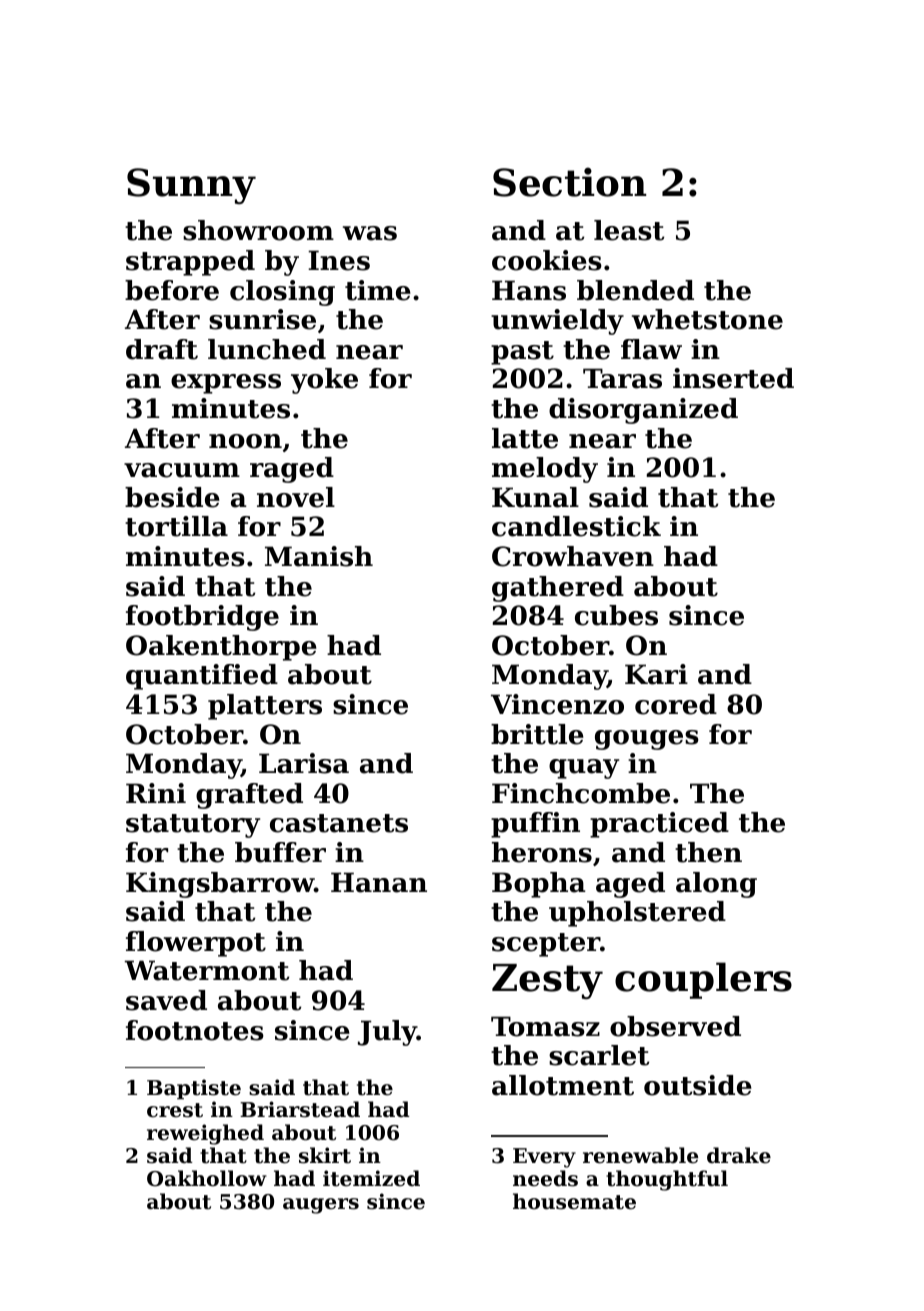 Image resolution: width=924 pixels, height=1311 pixels. I want to click on Briarstead, so click(300, 1109).
